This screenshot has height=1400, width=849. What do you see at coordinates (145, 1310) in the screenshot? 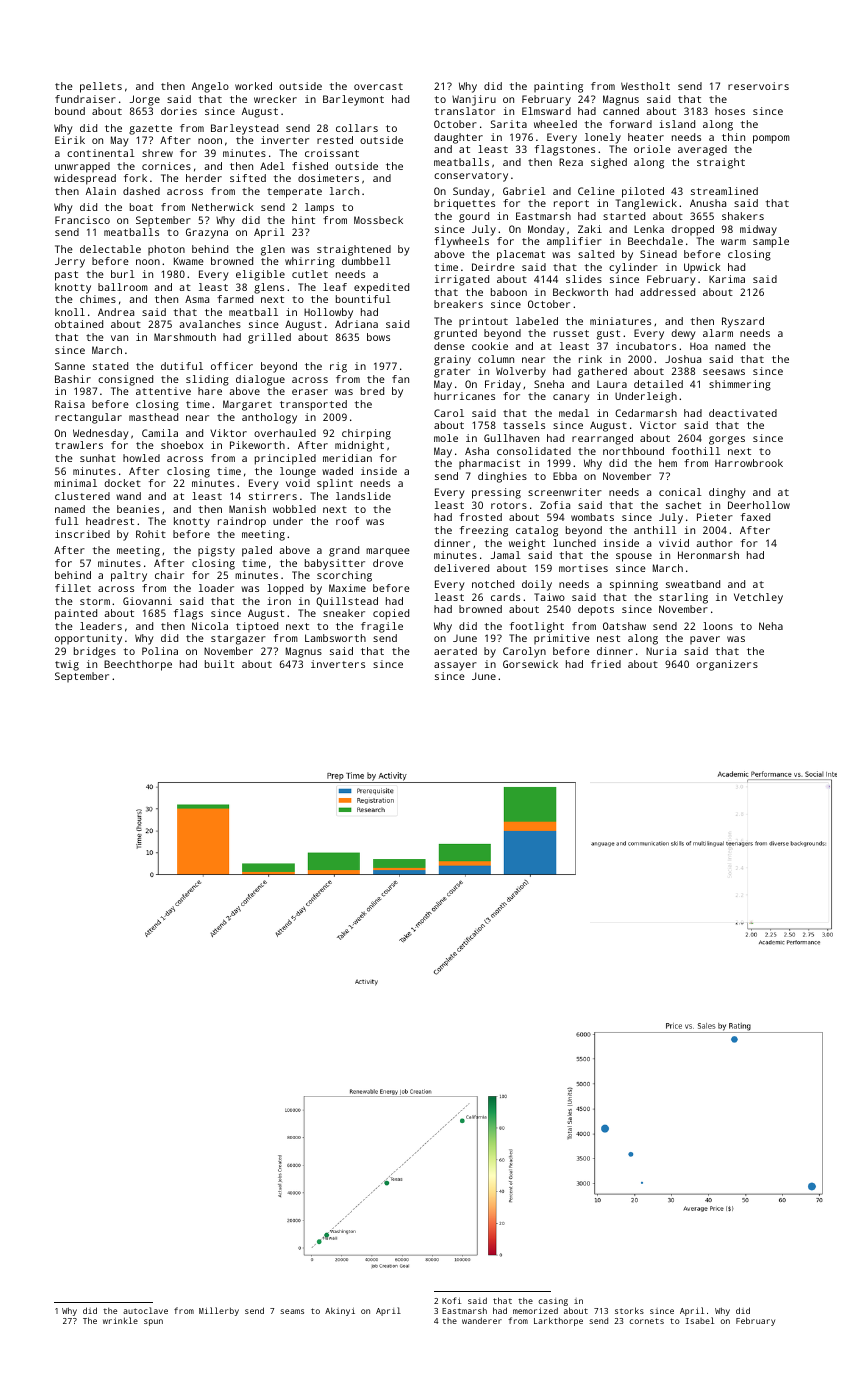
I see `autoclave` at bounding box center [145, 1310].
